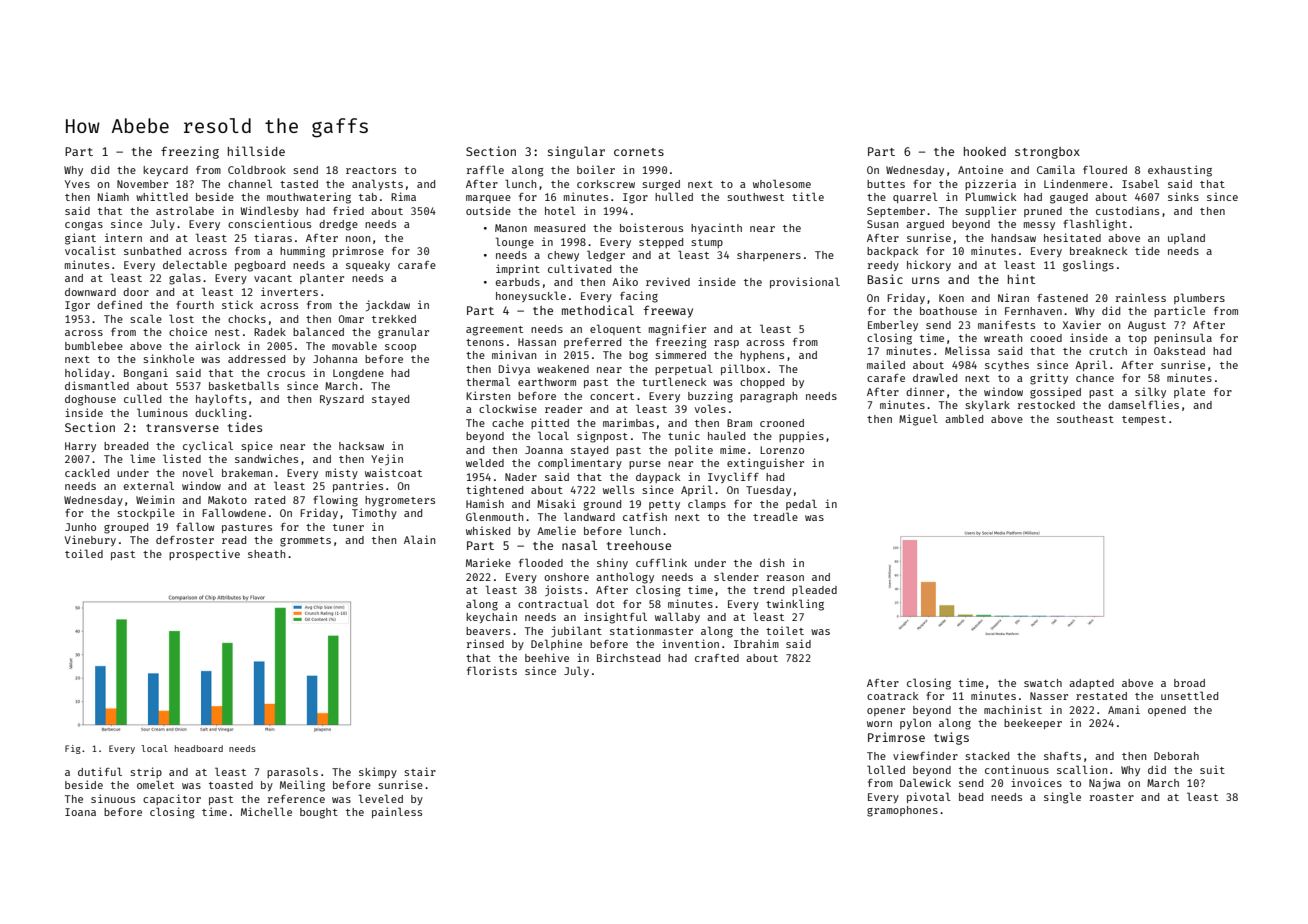 This screenshot has width=1308, height=924. I want to click on strongbox, so click(1047, 153).
